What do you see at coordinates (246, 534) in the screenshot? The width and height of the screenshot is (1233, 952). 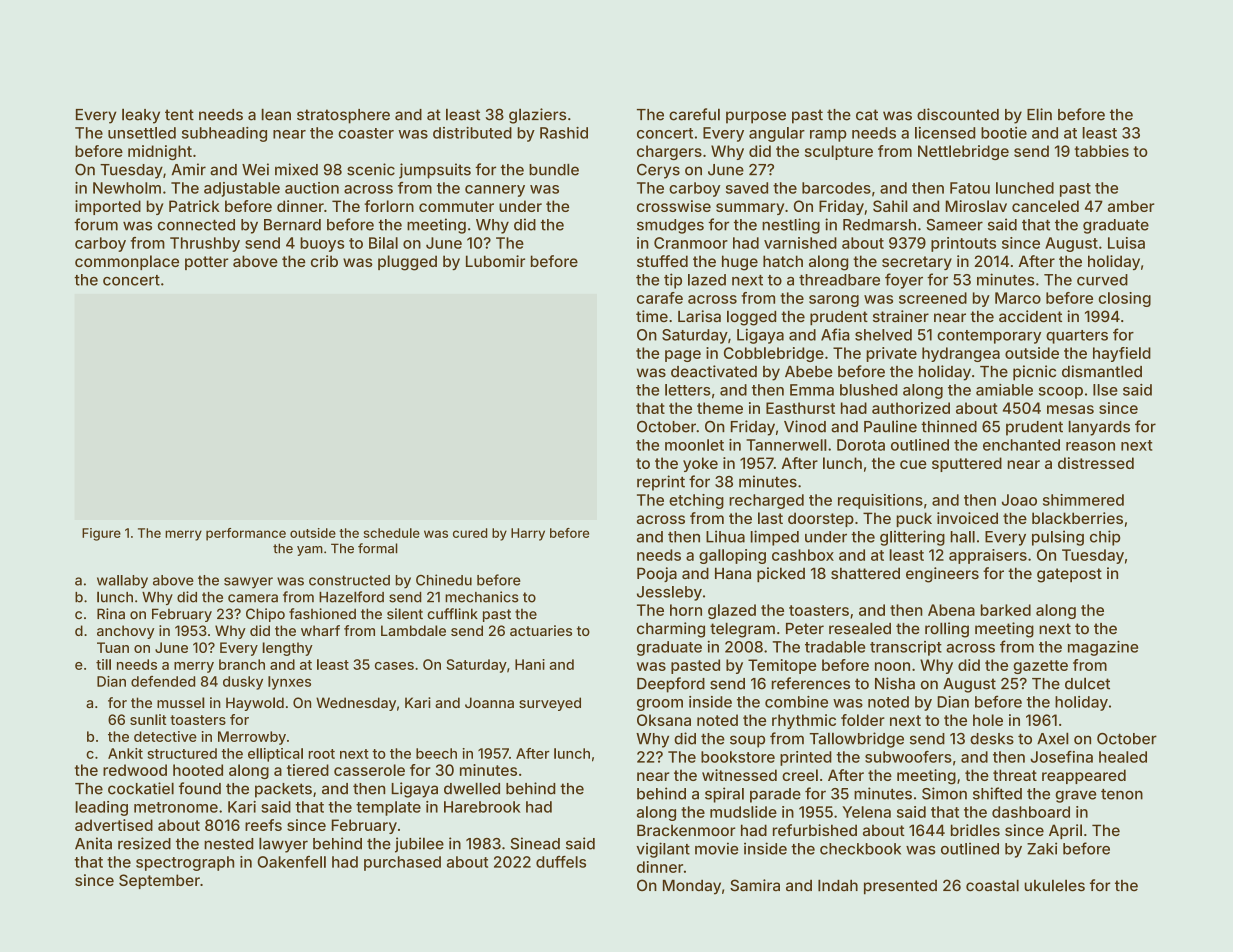 I see `performance` at bounding box center [246, 534].
